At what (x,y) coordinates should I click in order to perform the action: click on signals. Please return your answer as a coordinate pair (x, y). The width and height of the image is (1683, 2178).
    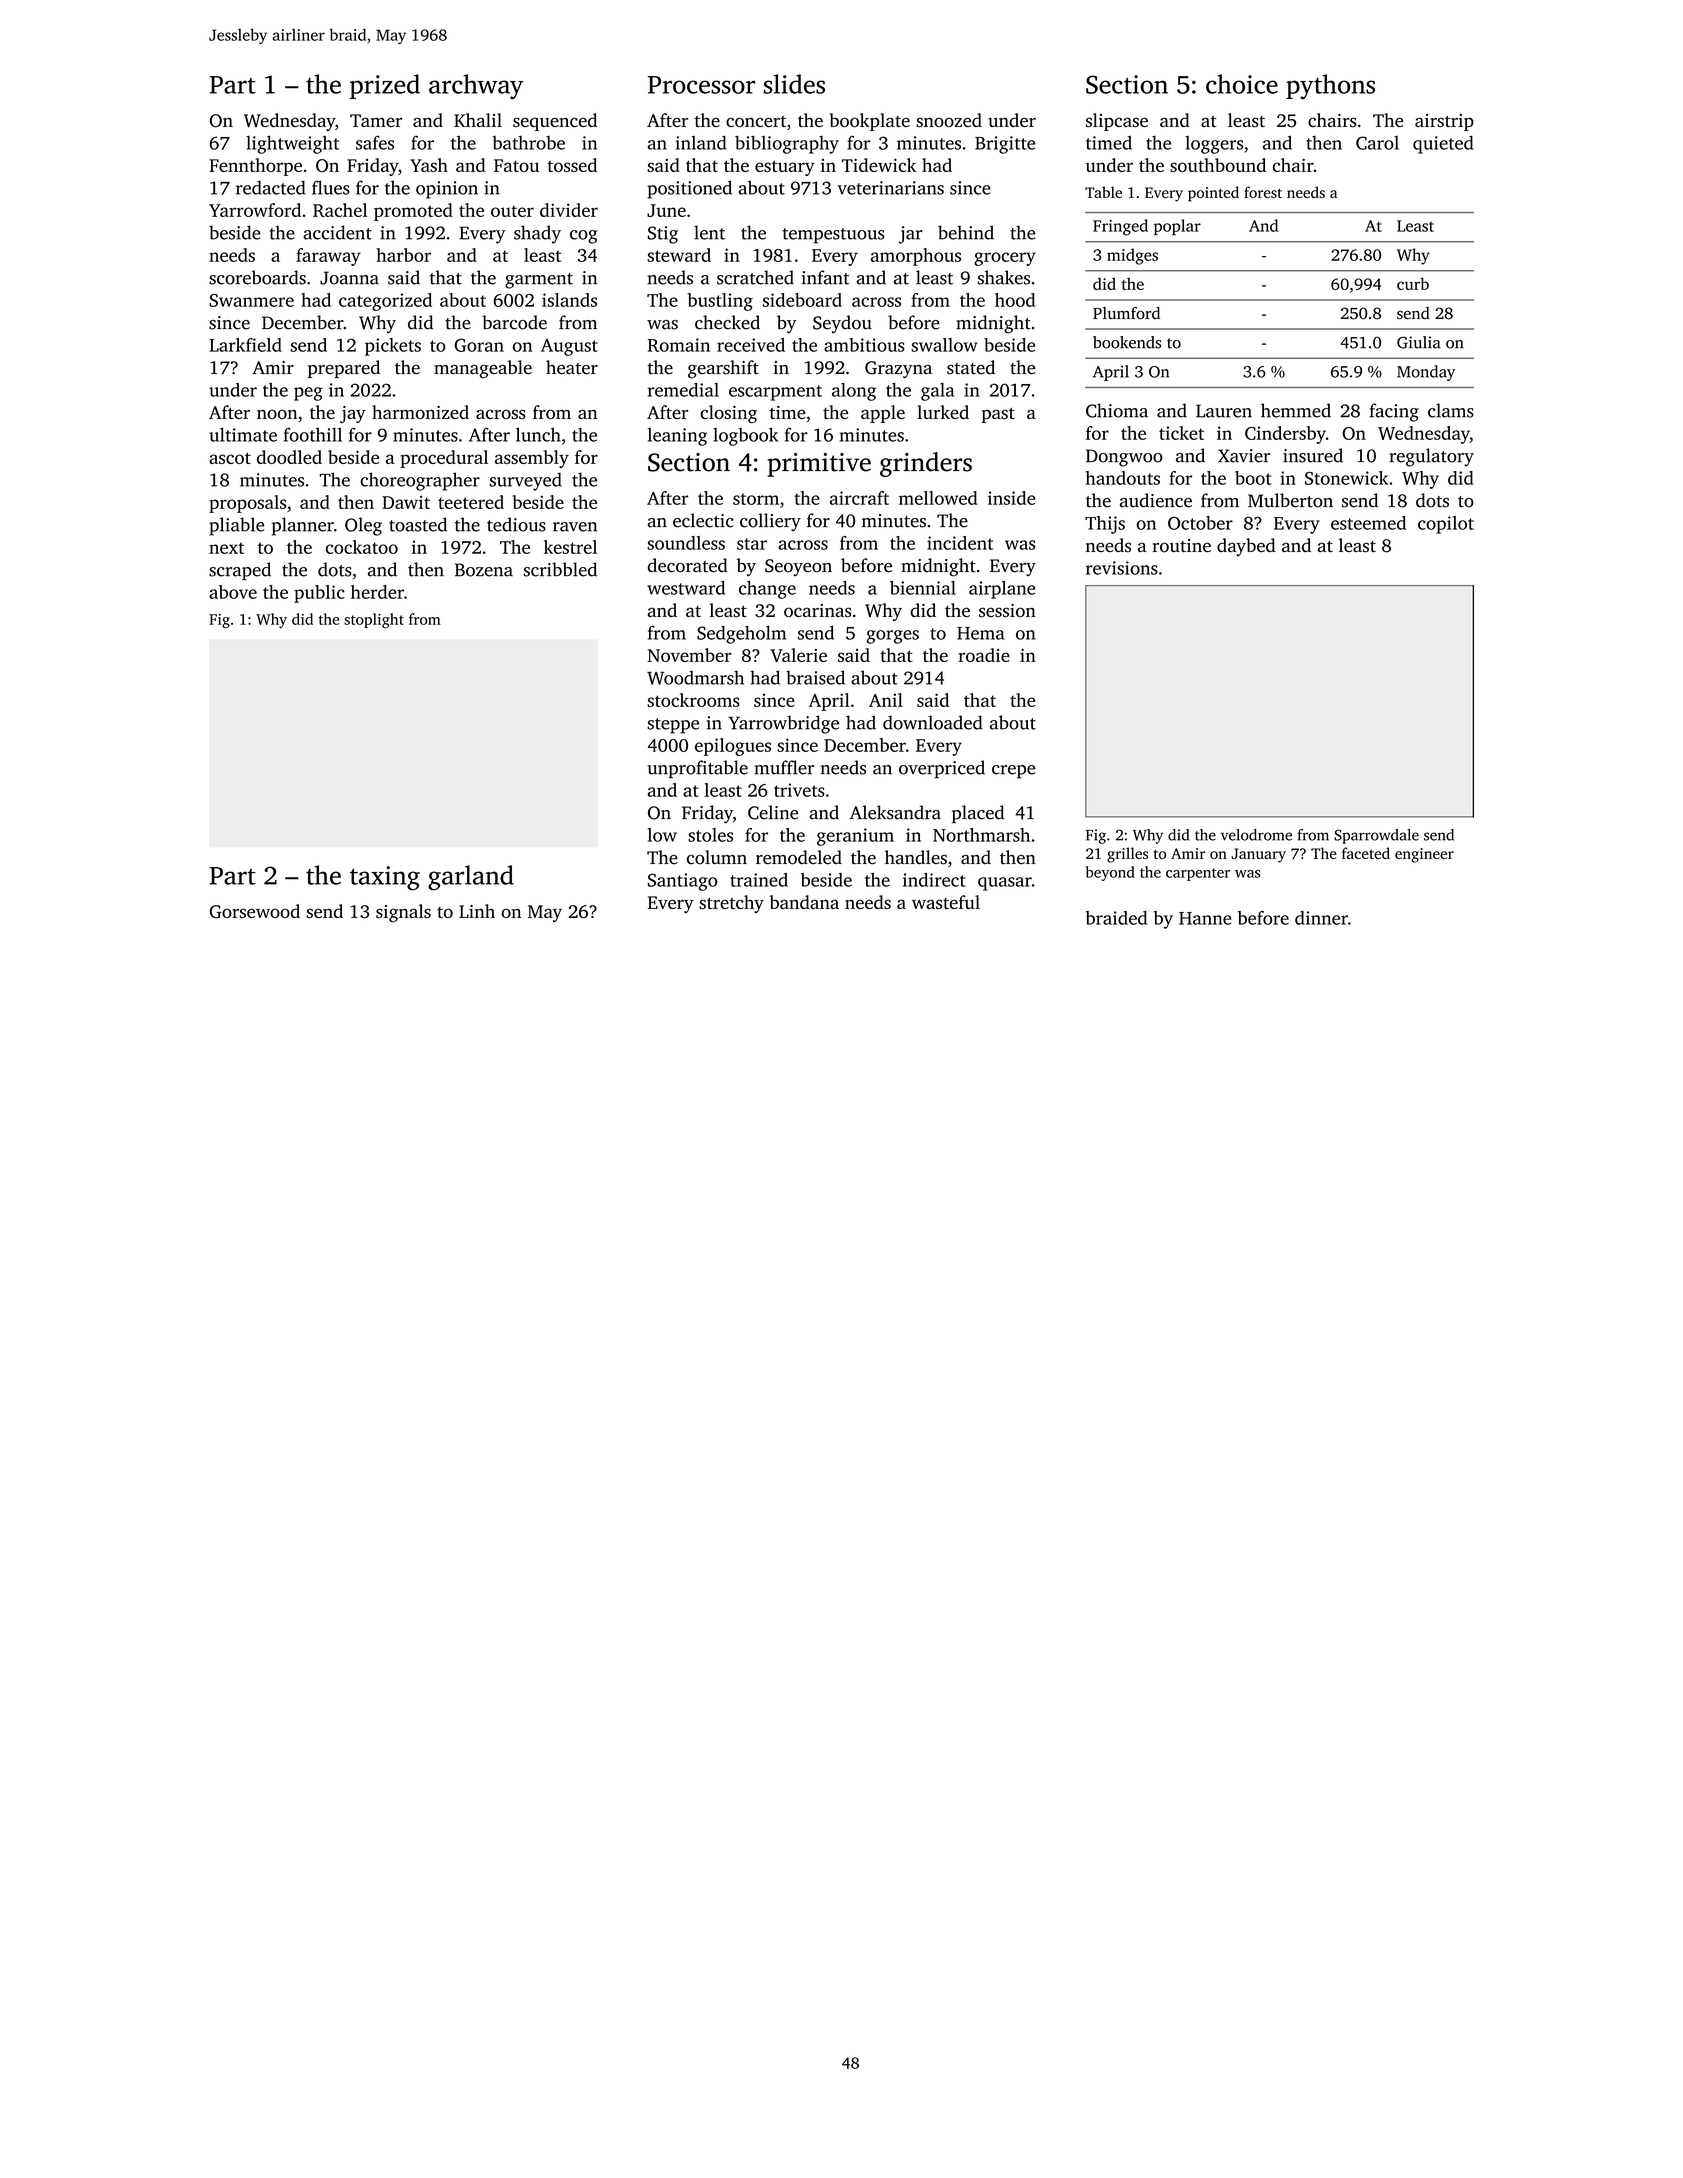
    Looking at the image, I should click on (403, 913).
